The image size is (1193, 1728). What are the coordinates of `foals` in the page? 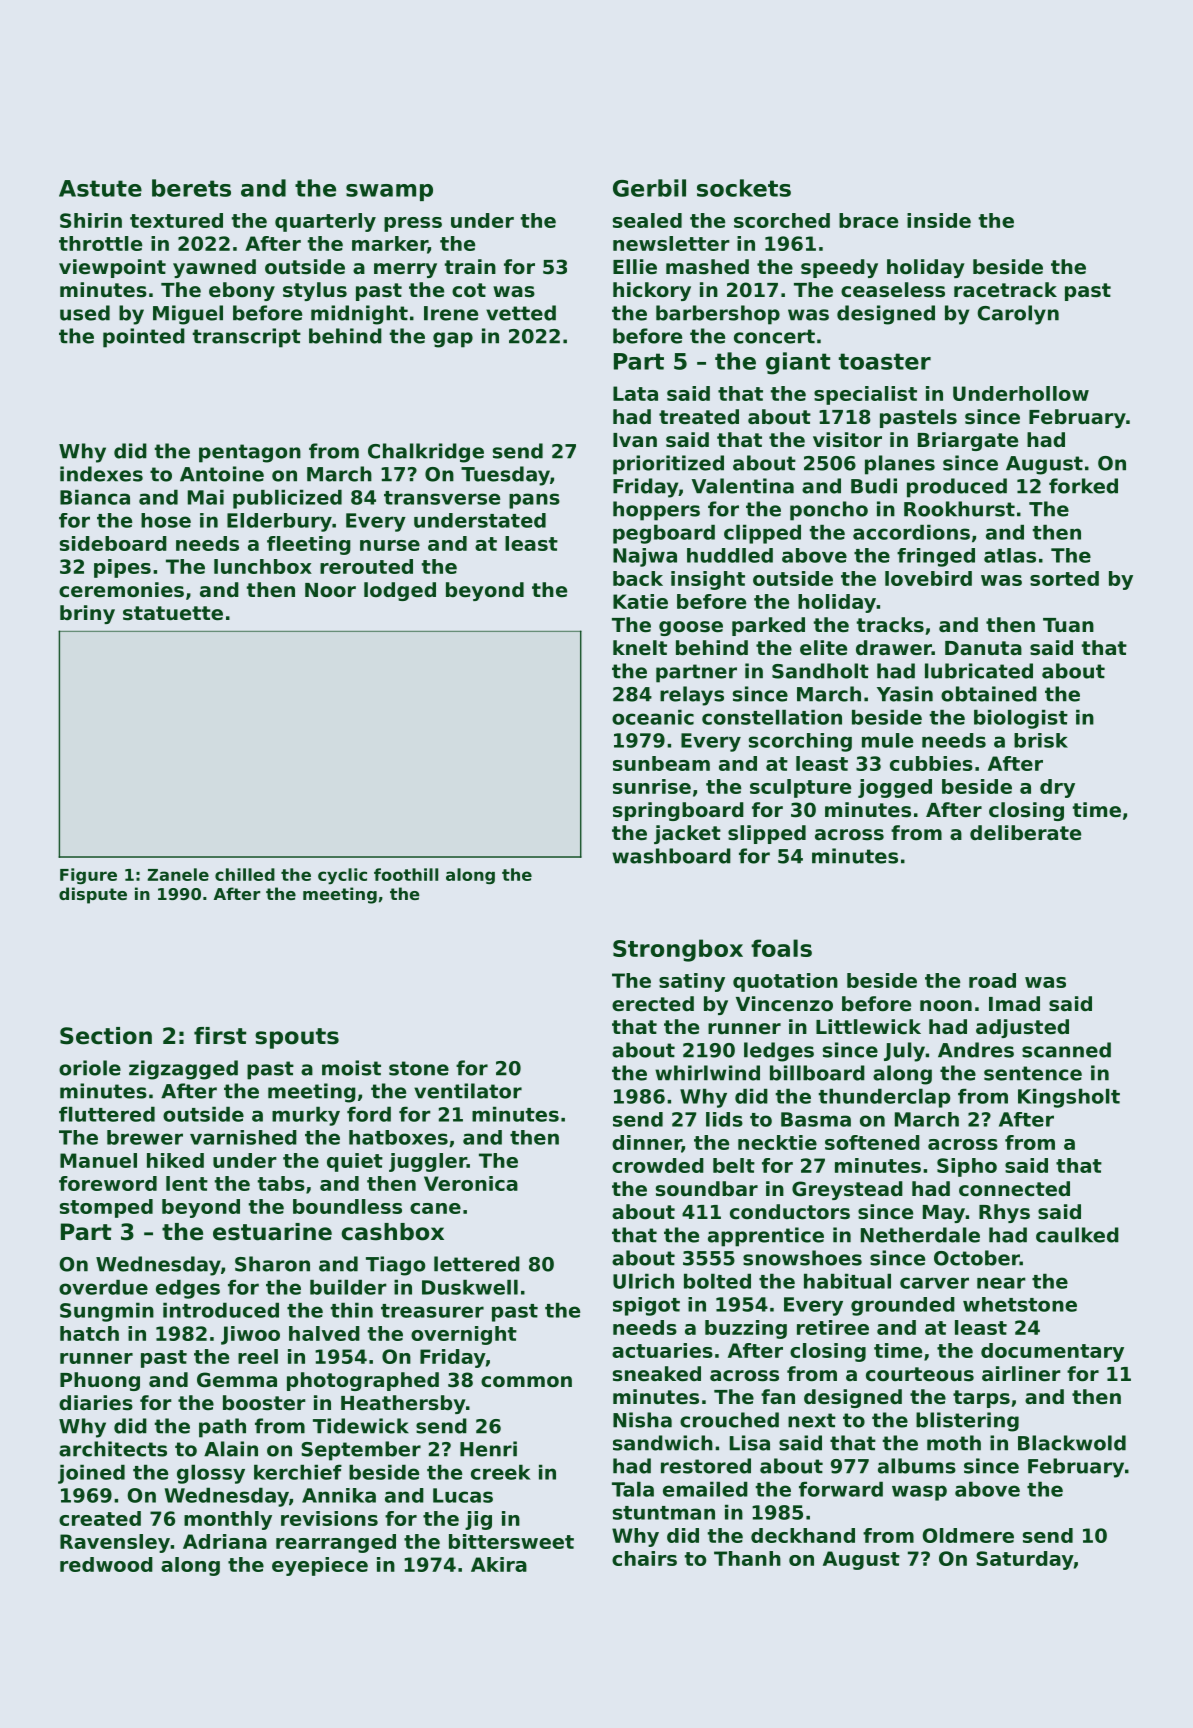 It's located at (781, 948).
